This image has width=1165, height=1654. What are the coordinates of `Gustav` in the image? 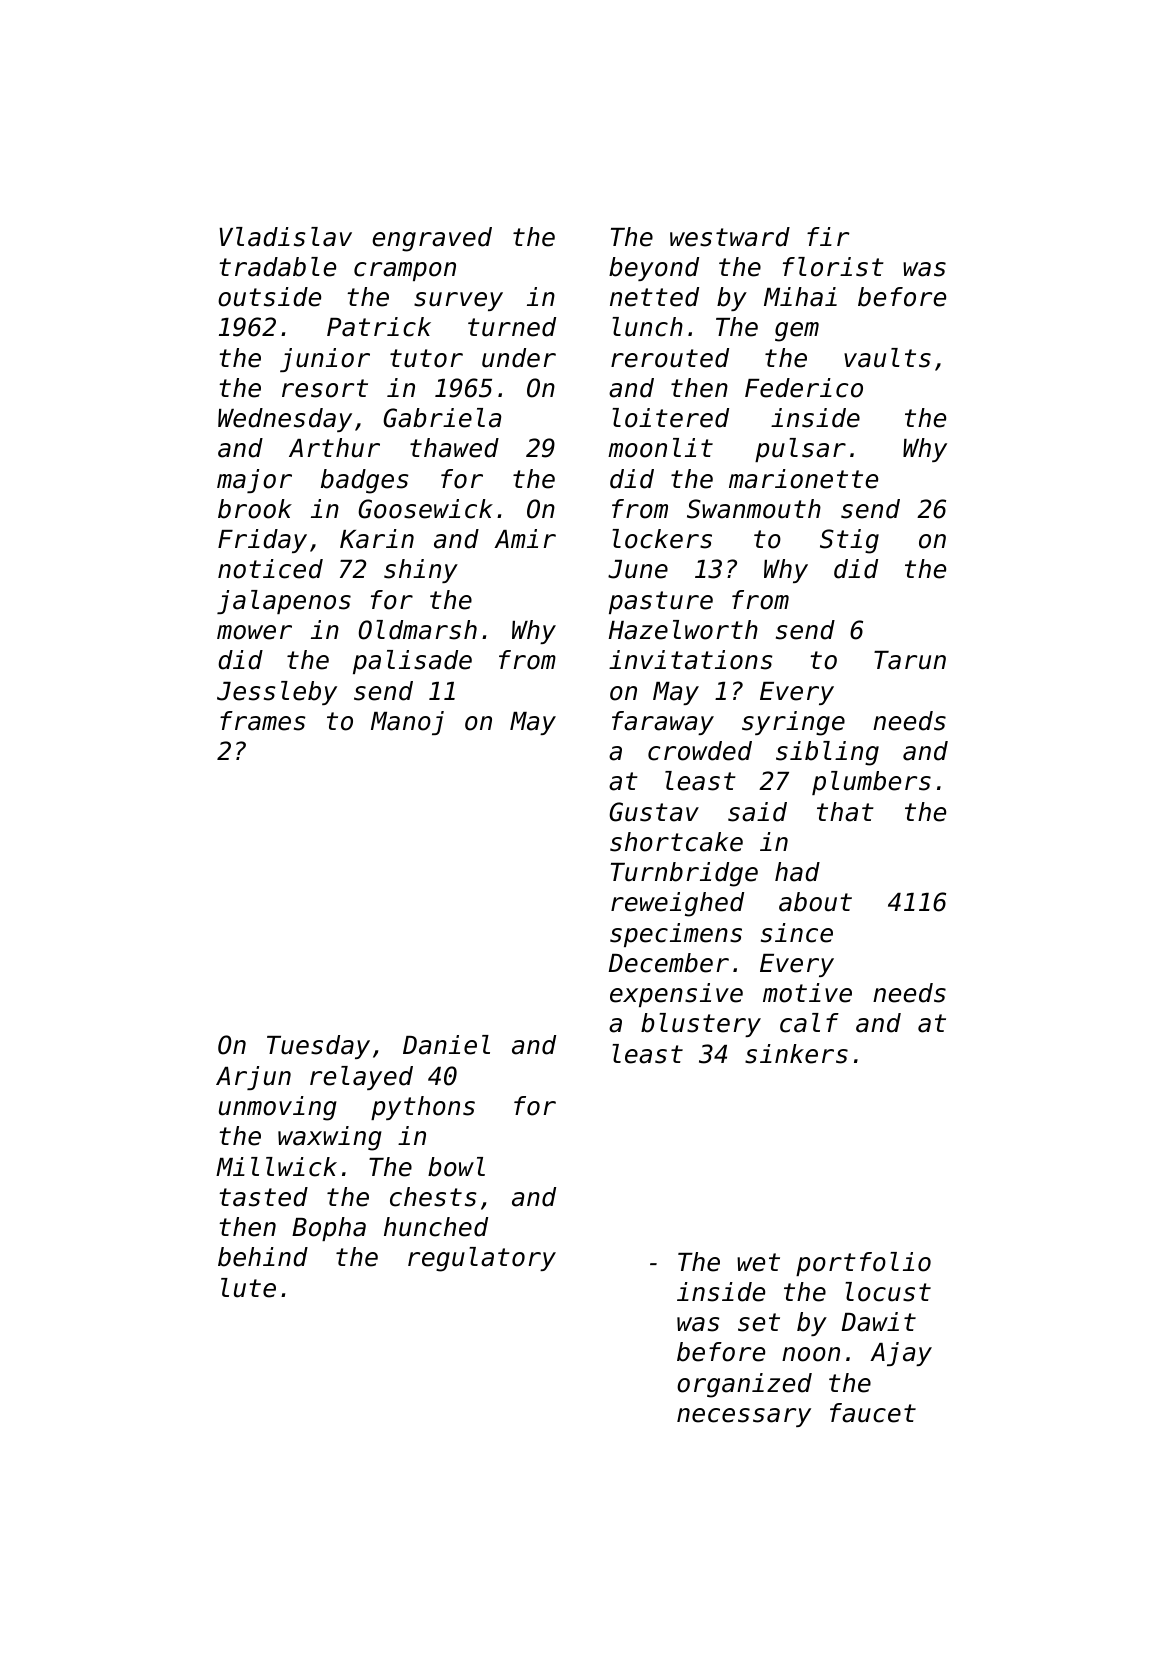 It's located at (654, 812).
